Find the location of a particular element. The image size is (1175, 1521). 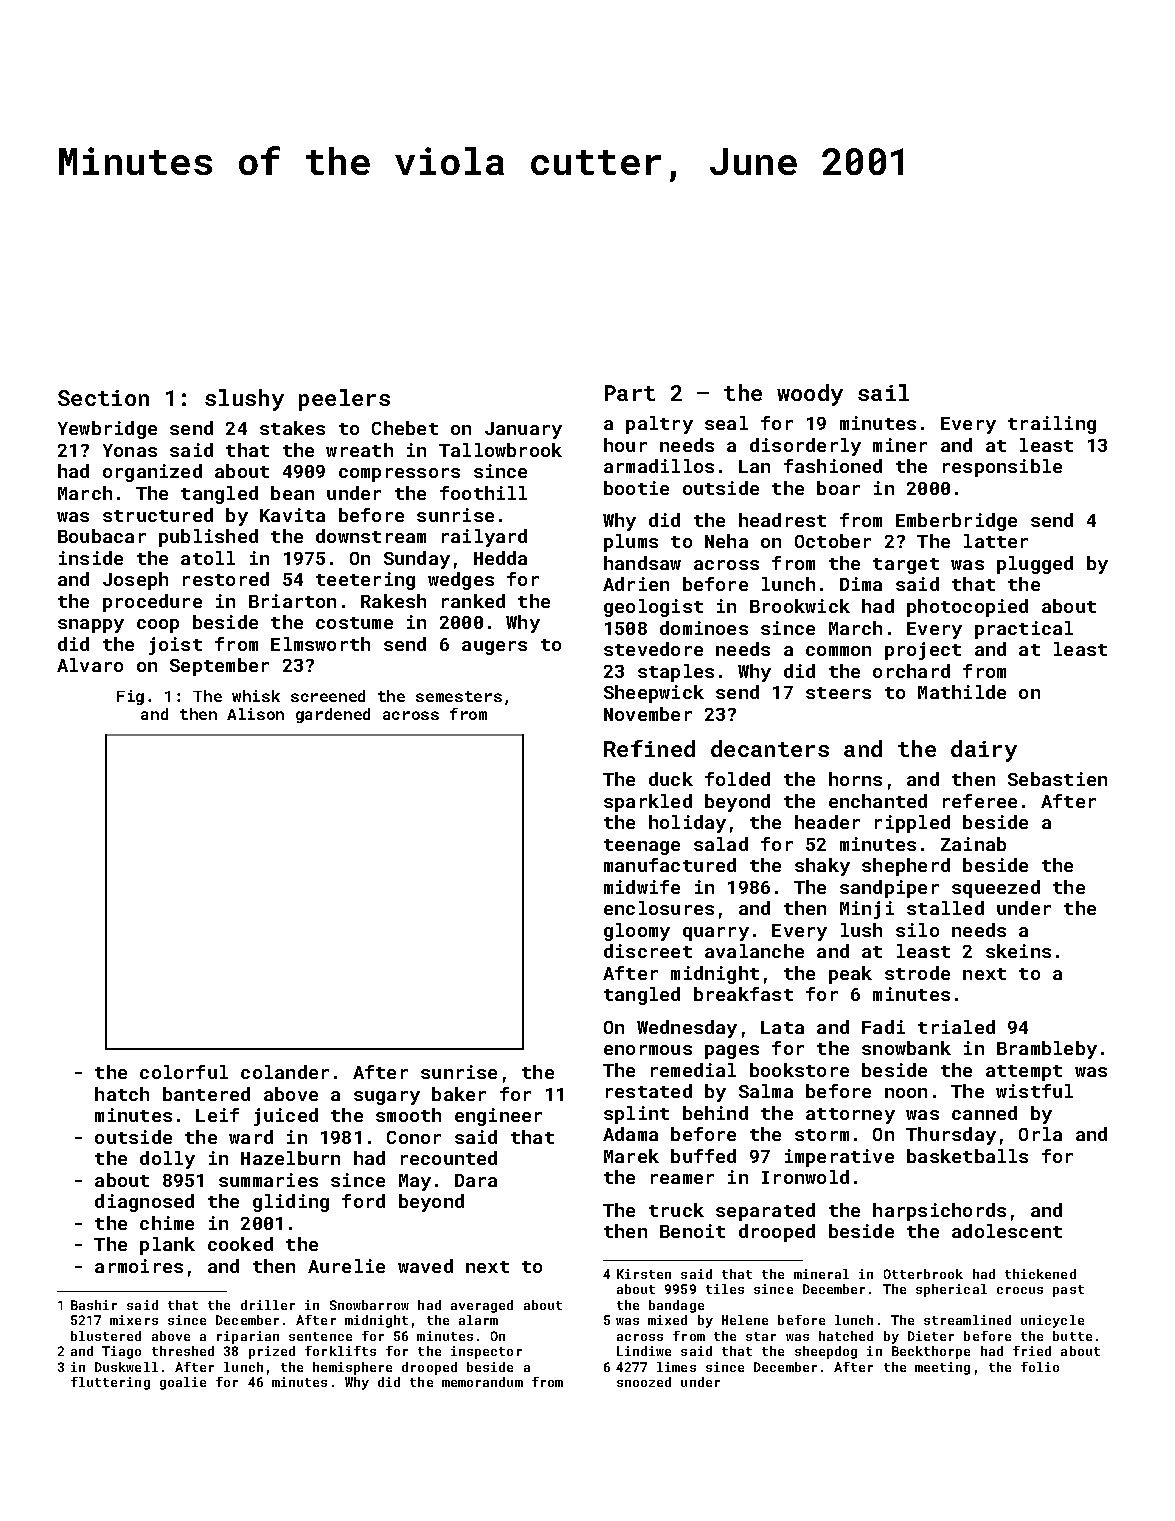

snoozed is located at coordinates (644, 1382).
